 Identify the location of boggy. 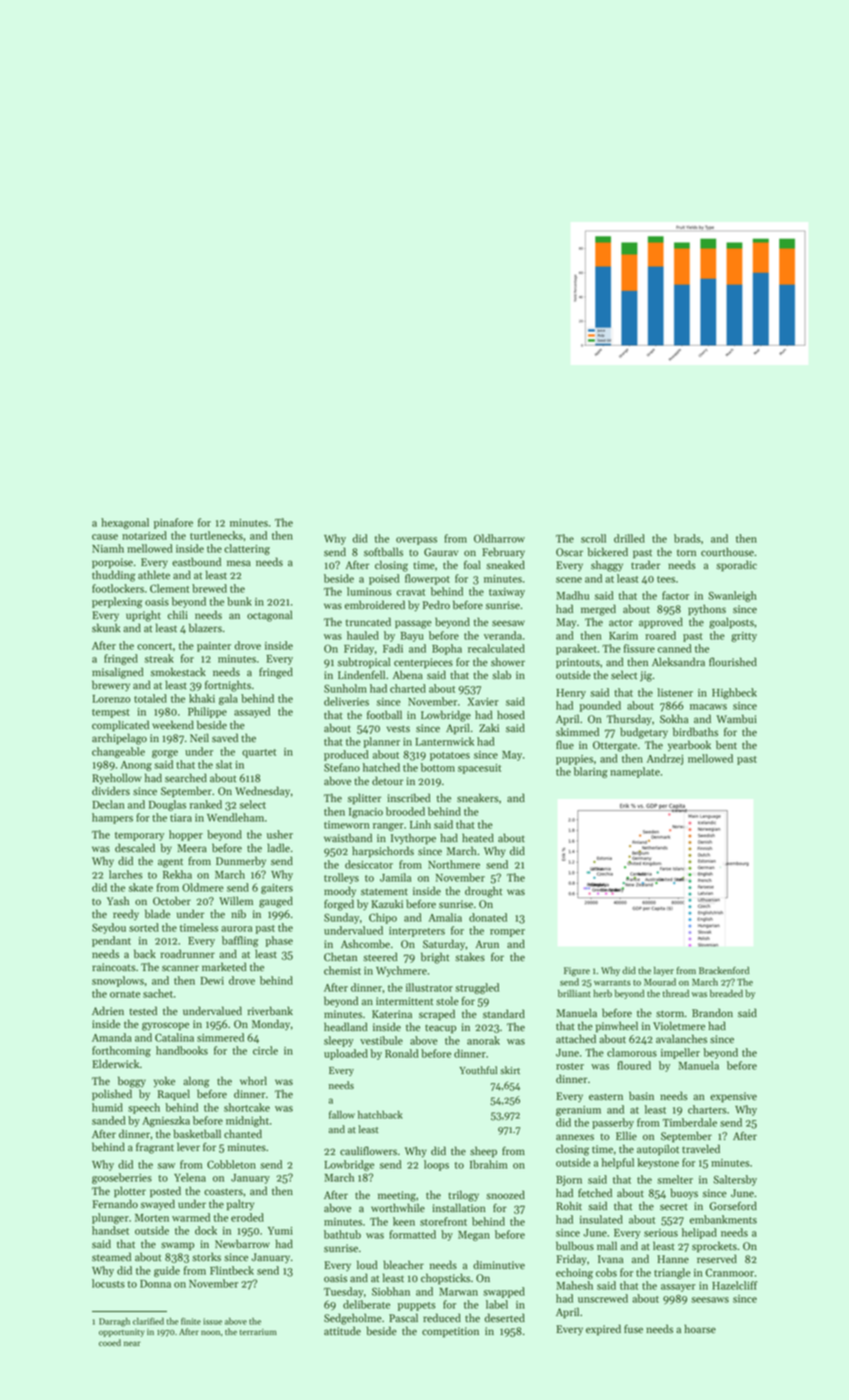
(132, 1082).
